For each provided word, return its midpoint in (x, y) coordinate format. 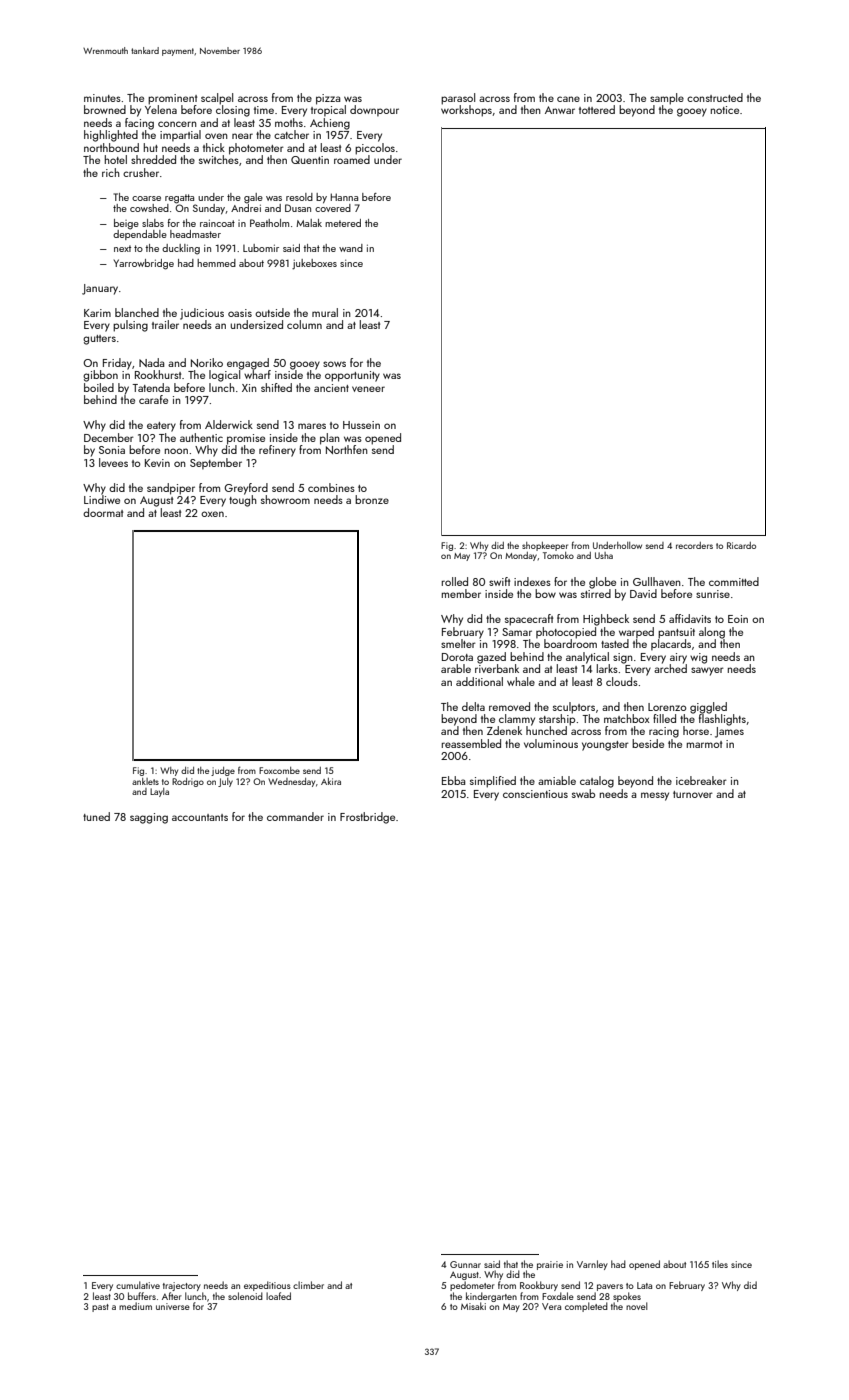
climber (308, 1285)
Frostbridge (367, 818)
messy (655, 796)
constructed (715, 97)
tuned (96, 816)
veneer (368, 389)
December (109, 437)
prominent (172, 99)
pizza (328, 99)
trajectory (182, 1286)
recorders (694, 545)
